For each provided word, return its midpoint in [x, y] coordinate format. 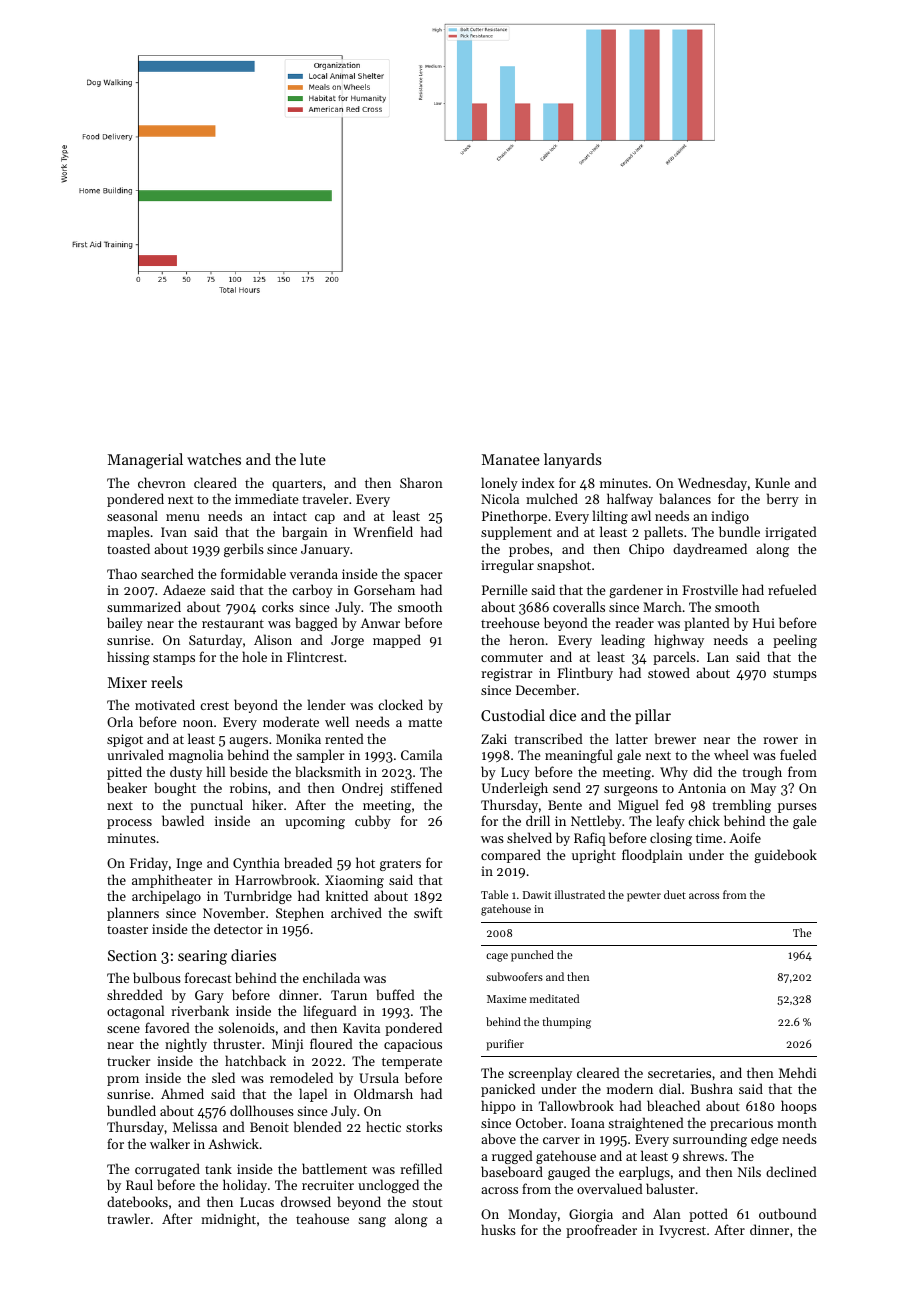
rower [780, 740]
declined [791, 1171]
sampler [320, 756]
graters [400, 865]
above [498, 1138]
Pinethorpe [514, 517]
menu [183, 517]
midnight [228, 1220]
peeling [795, 641]
